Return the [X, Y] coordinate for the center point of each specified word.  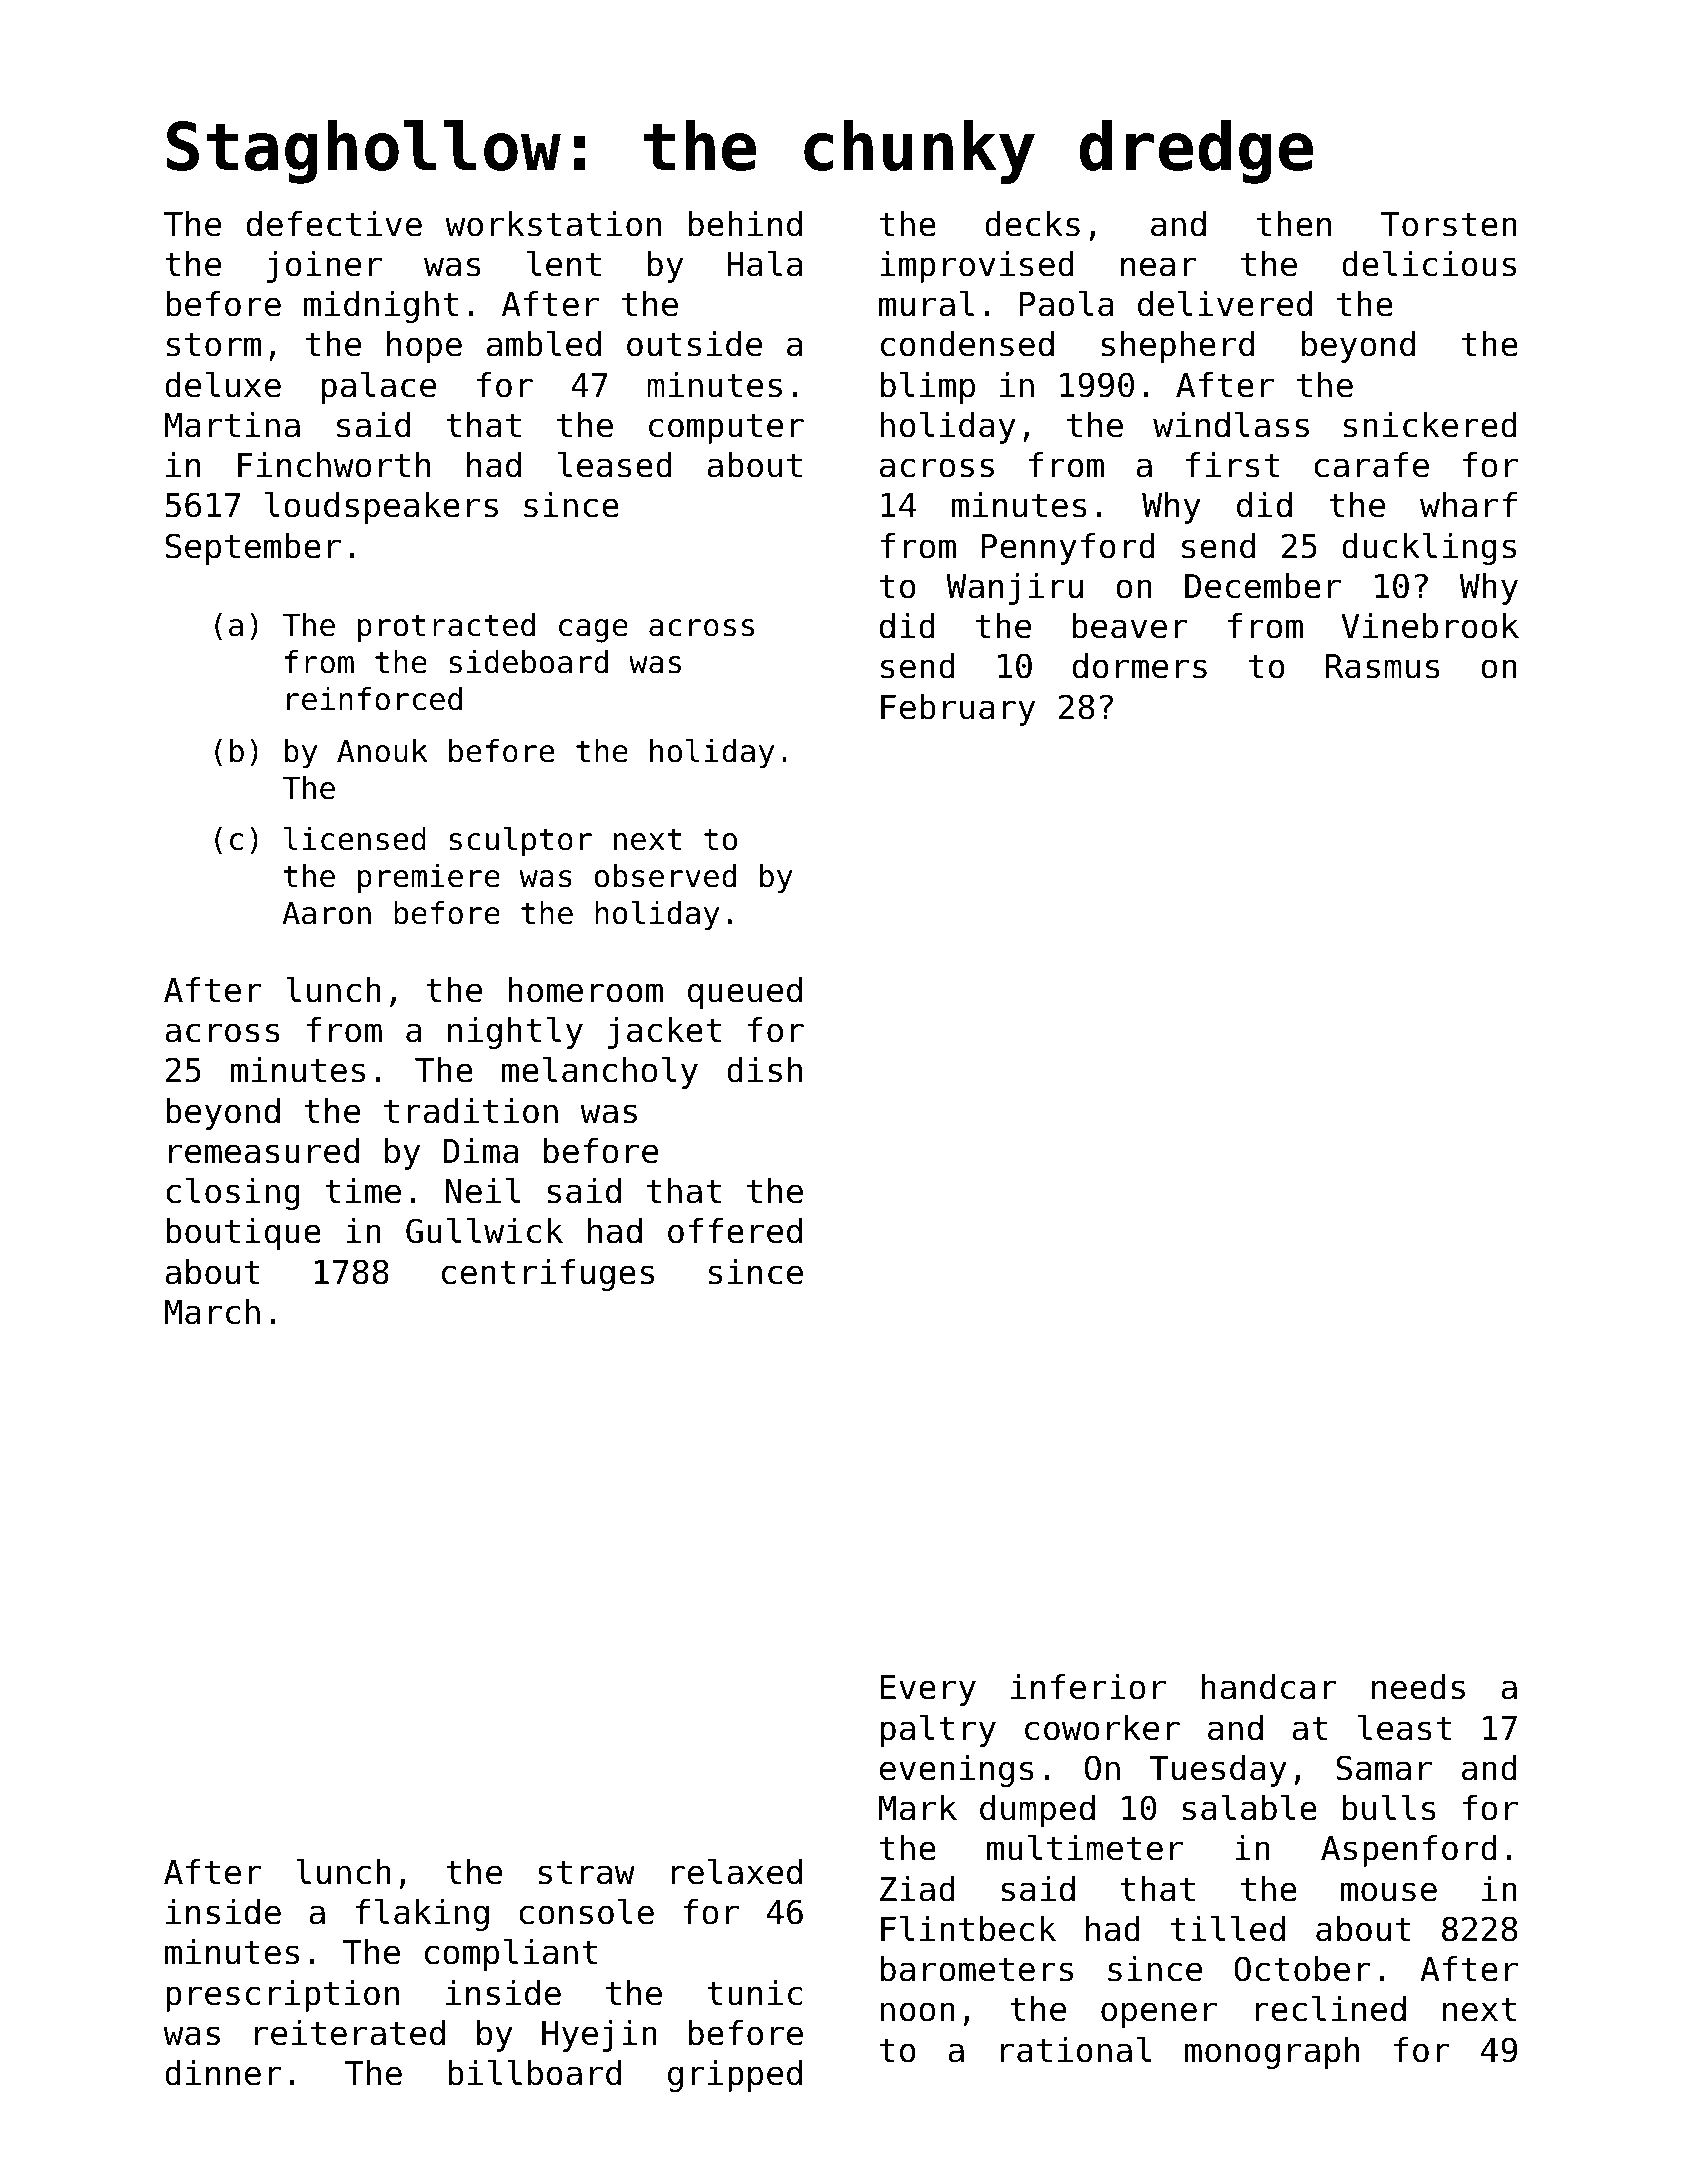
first [1233, 465]
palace [379, 387]
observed [665, 876]
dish [764, 1070]
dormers [1140, 666]
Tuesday [1218, 1771]
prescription [282, 1996]
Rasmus [1383, 666]
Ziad [917, 1889]
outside [694, 344]
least [1405, 1727]
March [212, 1312]
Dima [481, 1151]
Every [928, 1690]
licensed [355, 839]
